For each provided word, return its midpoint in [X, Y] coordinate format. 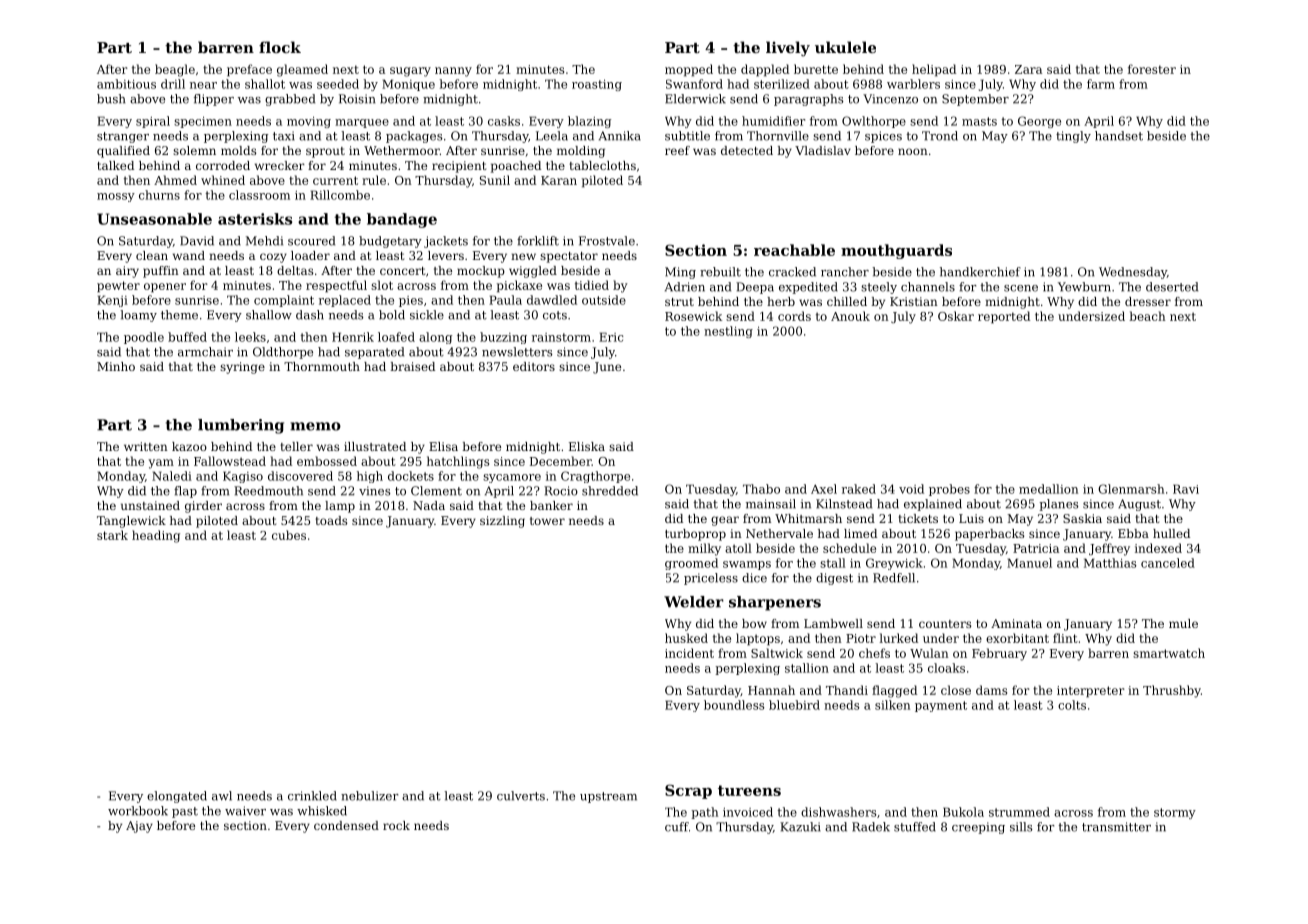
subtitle [687, 136]
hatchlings [458, 462]
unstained [150, 505]
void [911, 489]
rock [396, 825]
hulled [1171, 533]
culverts [521, 796]
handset [1119, 136]
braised [412, 366]
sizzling [502, 522]
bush [111, 99]
